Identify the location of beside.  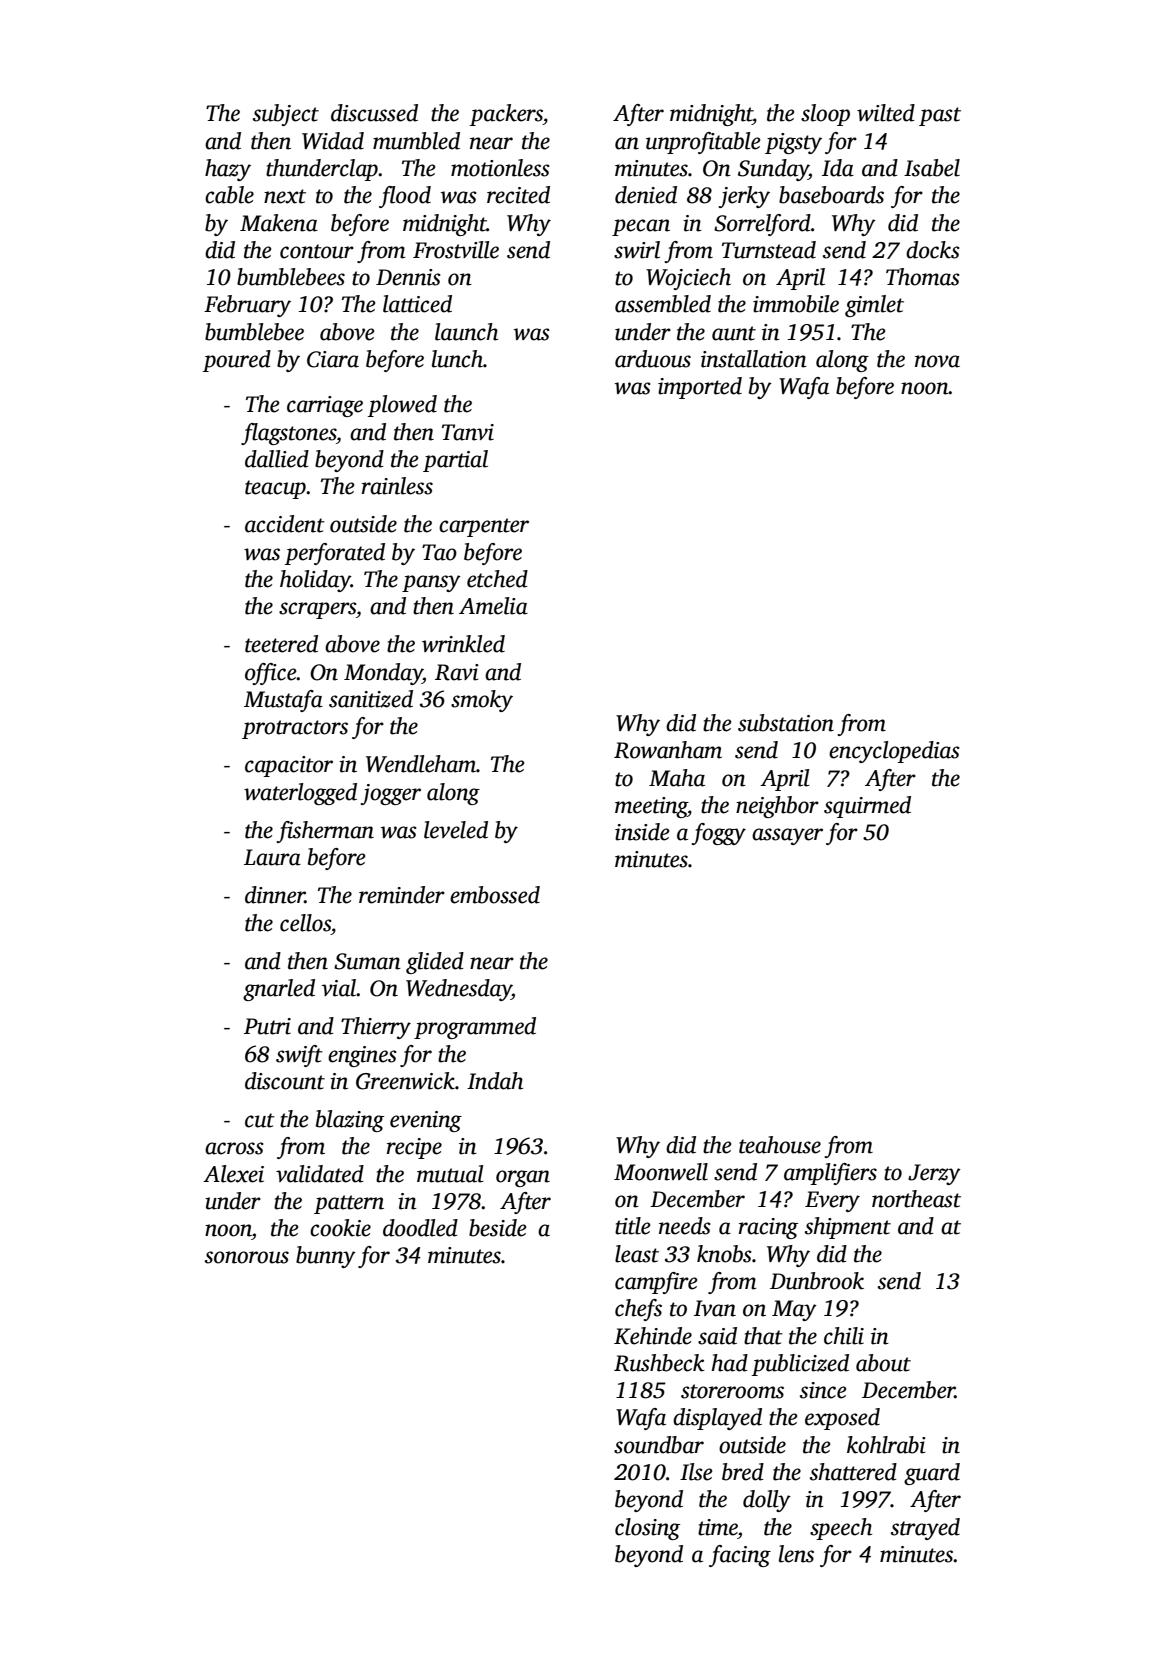
(497, 1228).
